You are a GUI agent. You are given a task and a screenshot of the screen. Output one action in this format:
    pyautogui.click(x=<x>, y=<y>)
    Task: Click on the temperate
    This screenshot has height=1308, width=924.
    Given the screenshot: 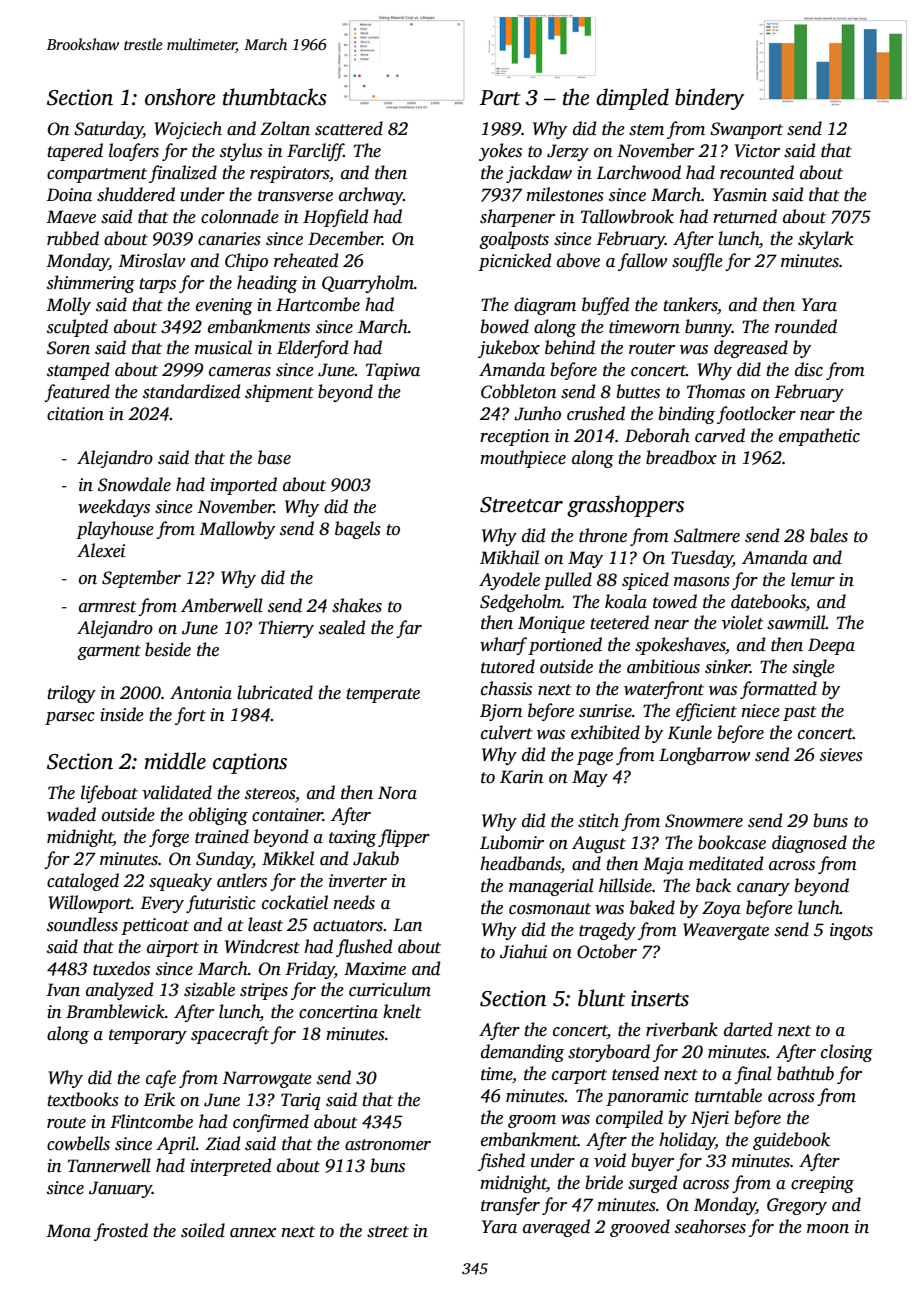 What is the action you would take?
    pyautogui.click(x=383, y=695)
